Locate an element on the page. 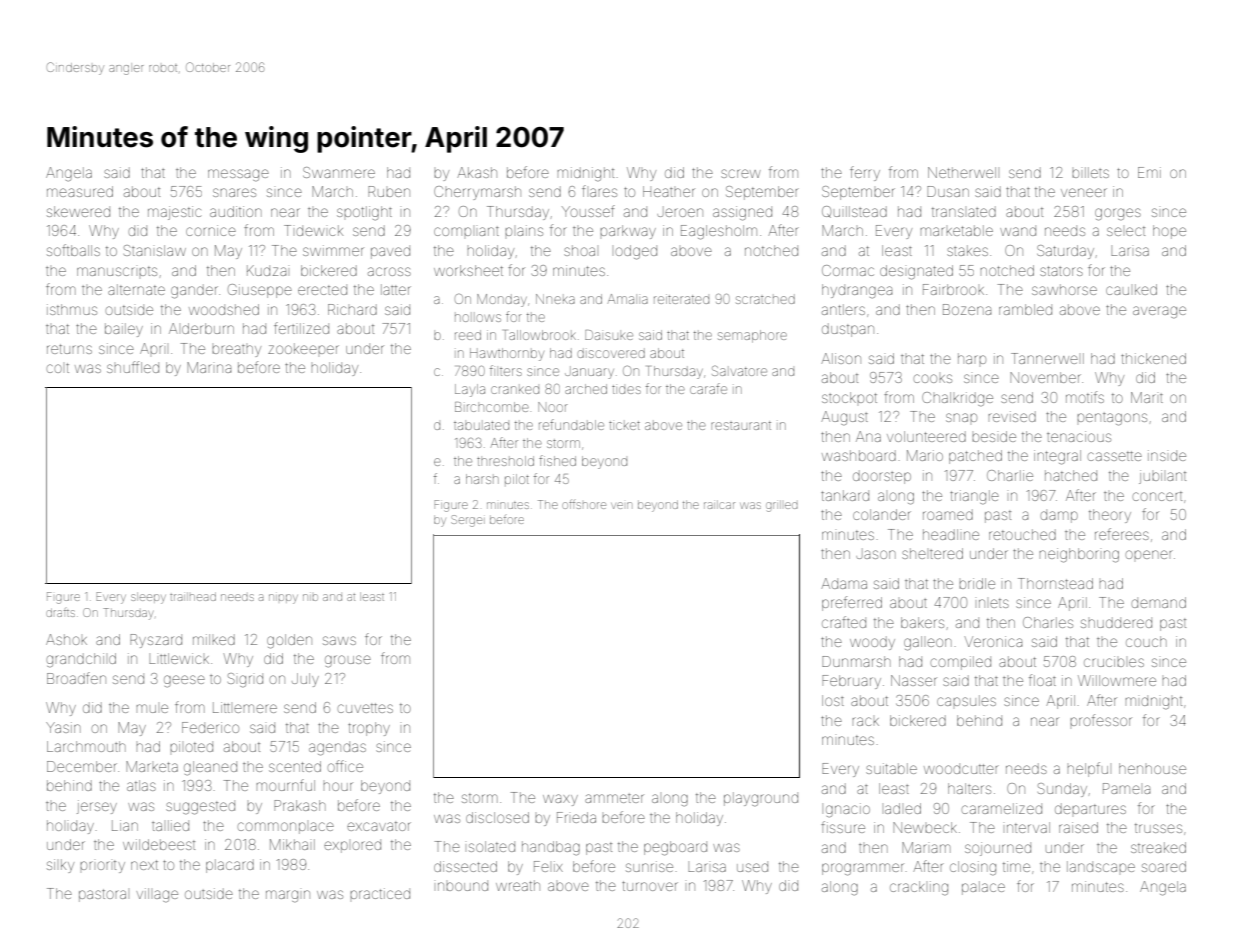 Image resolution: width=1233 pixels, height=952 pixels. Cherrymarsh is located at coordinates (477, 193).
